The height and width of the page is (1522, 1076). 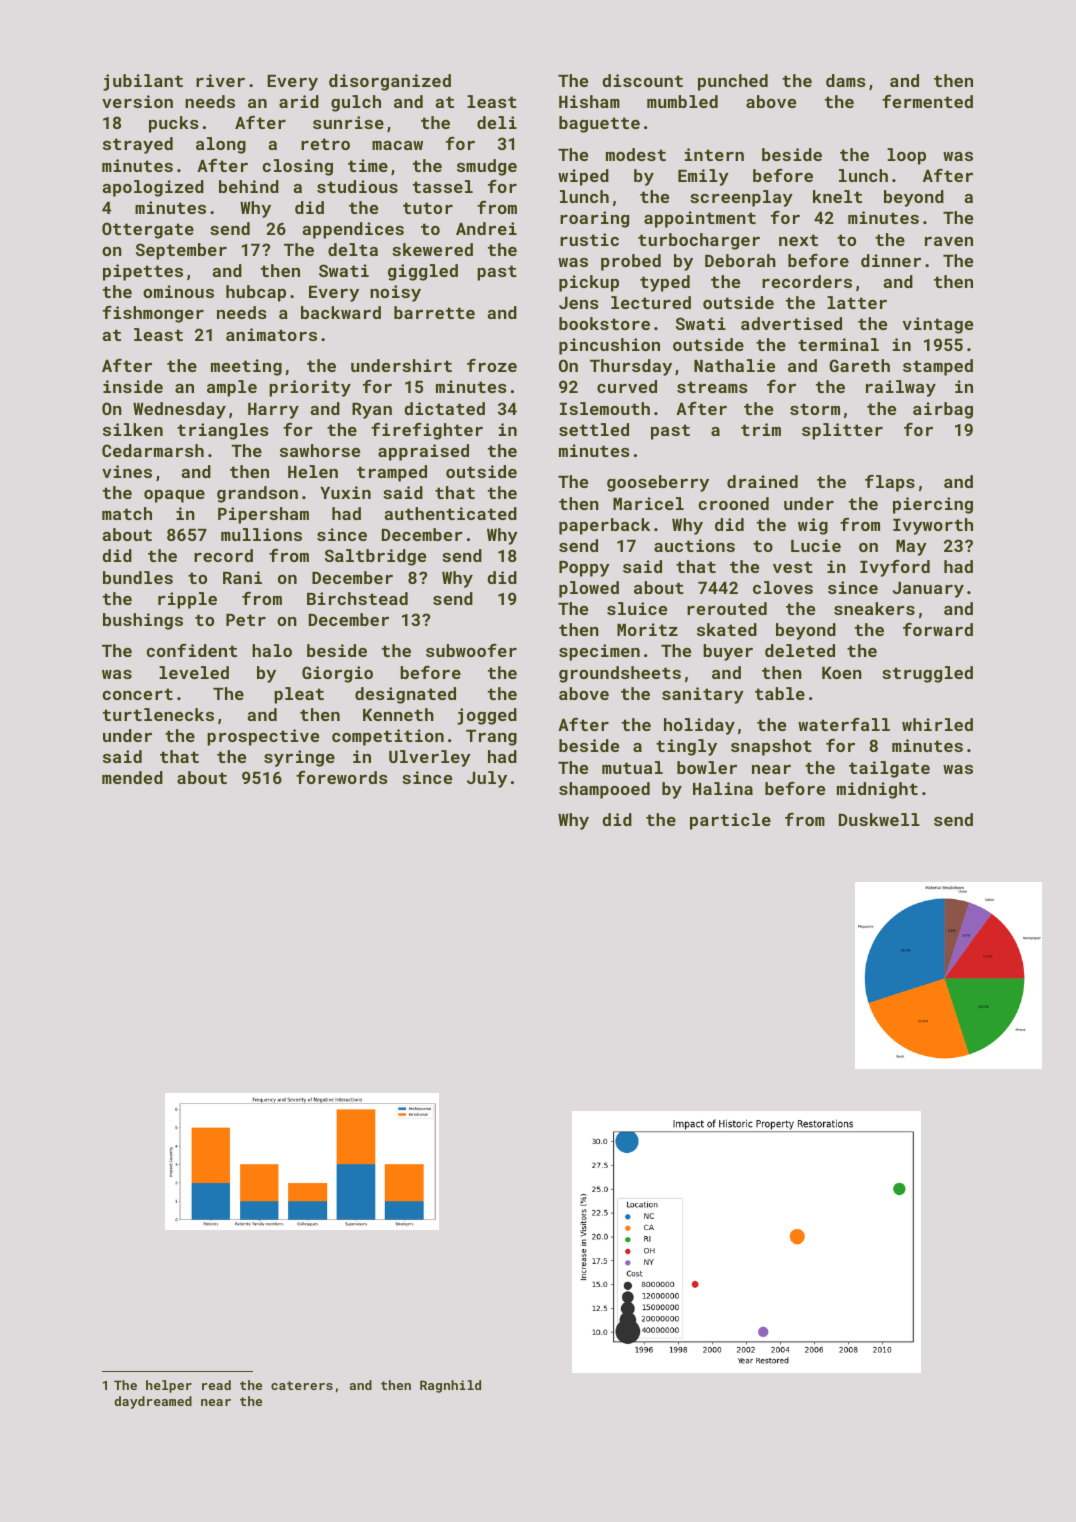 What do you see at coordinates (450, 1386) in the page?
I see `Ragnhild` at bounding box center [450, 1386].
